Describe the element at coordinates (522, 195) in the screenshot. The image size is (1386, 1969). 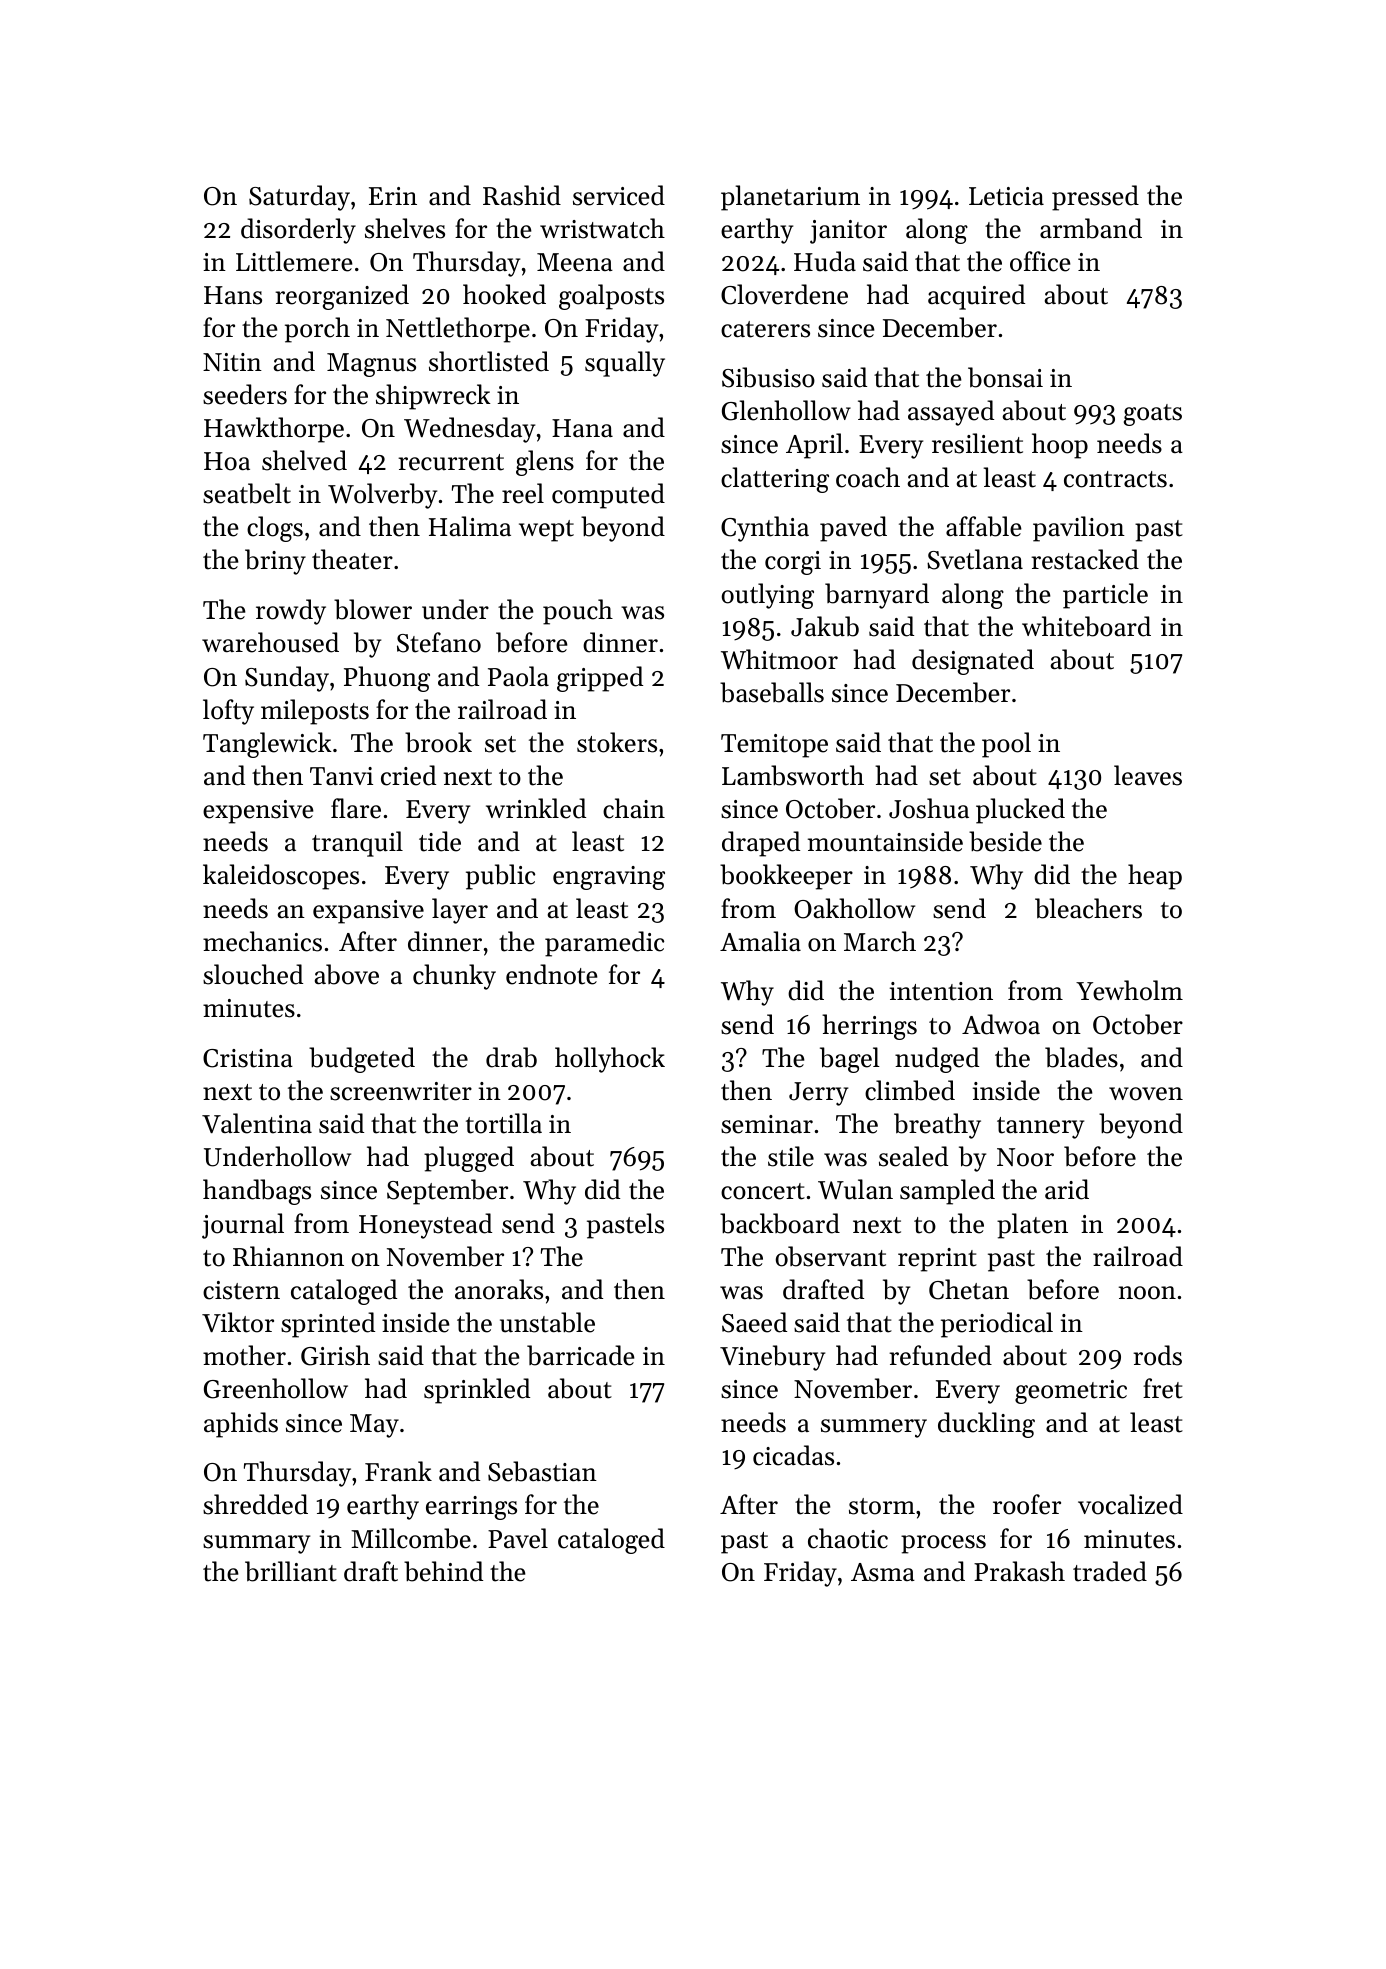
I see `Rashid` at that location.
